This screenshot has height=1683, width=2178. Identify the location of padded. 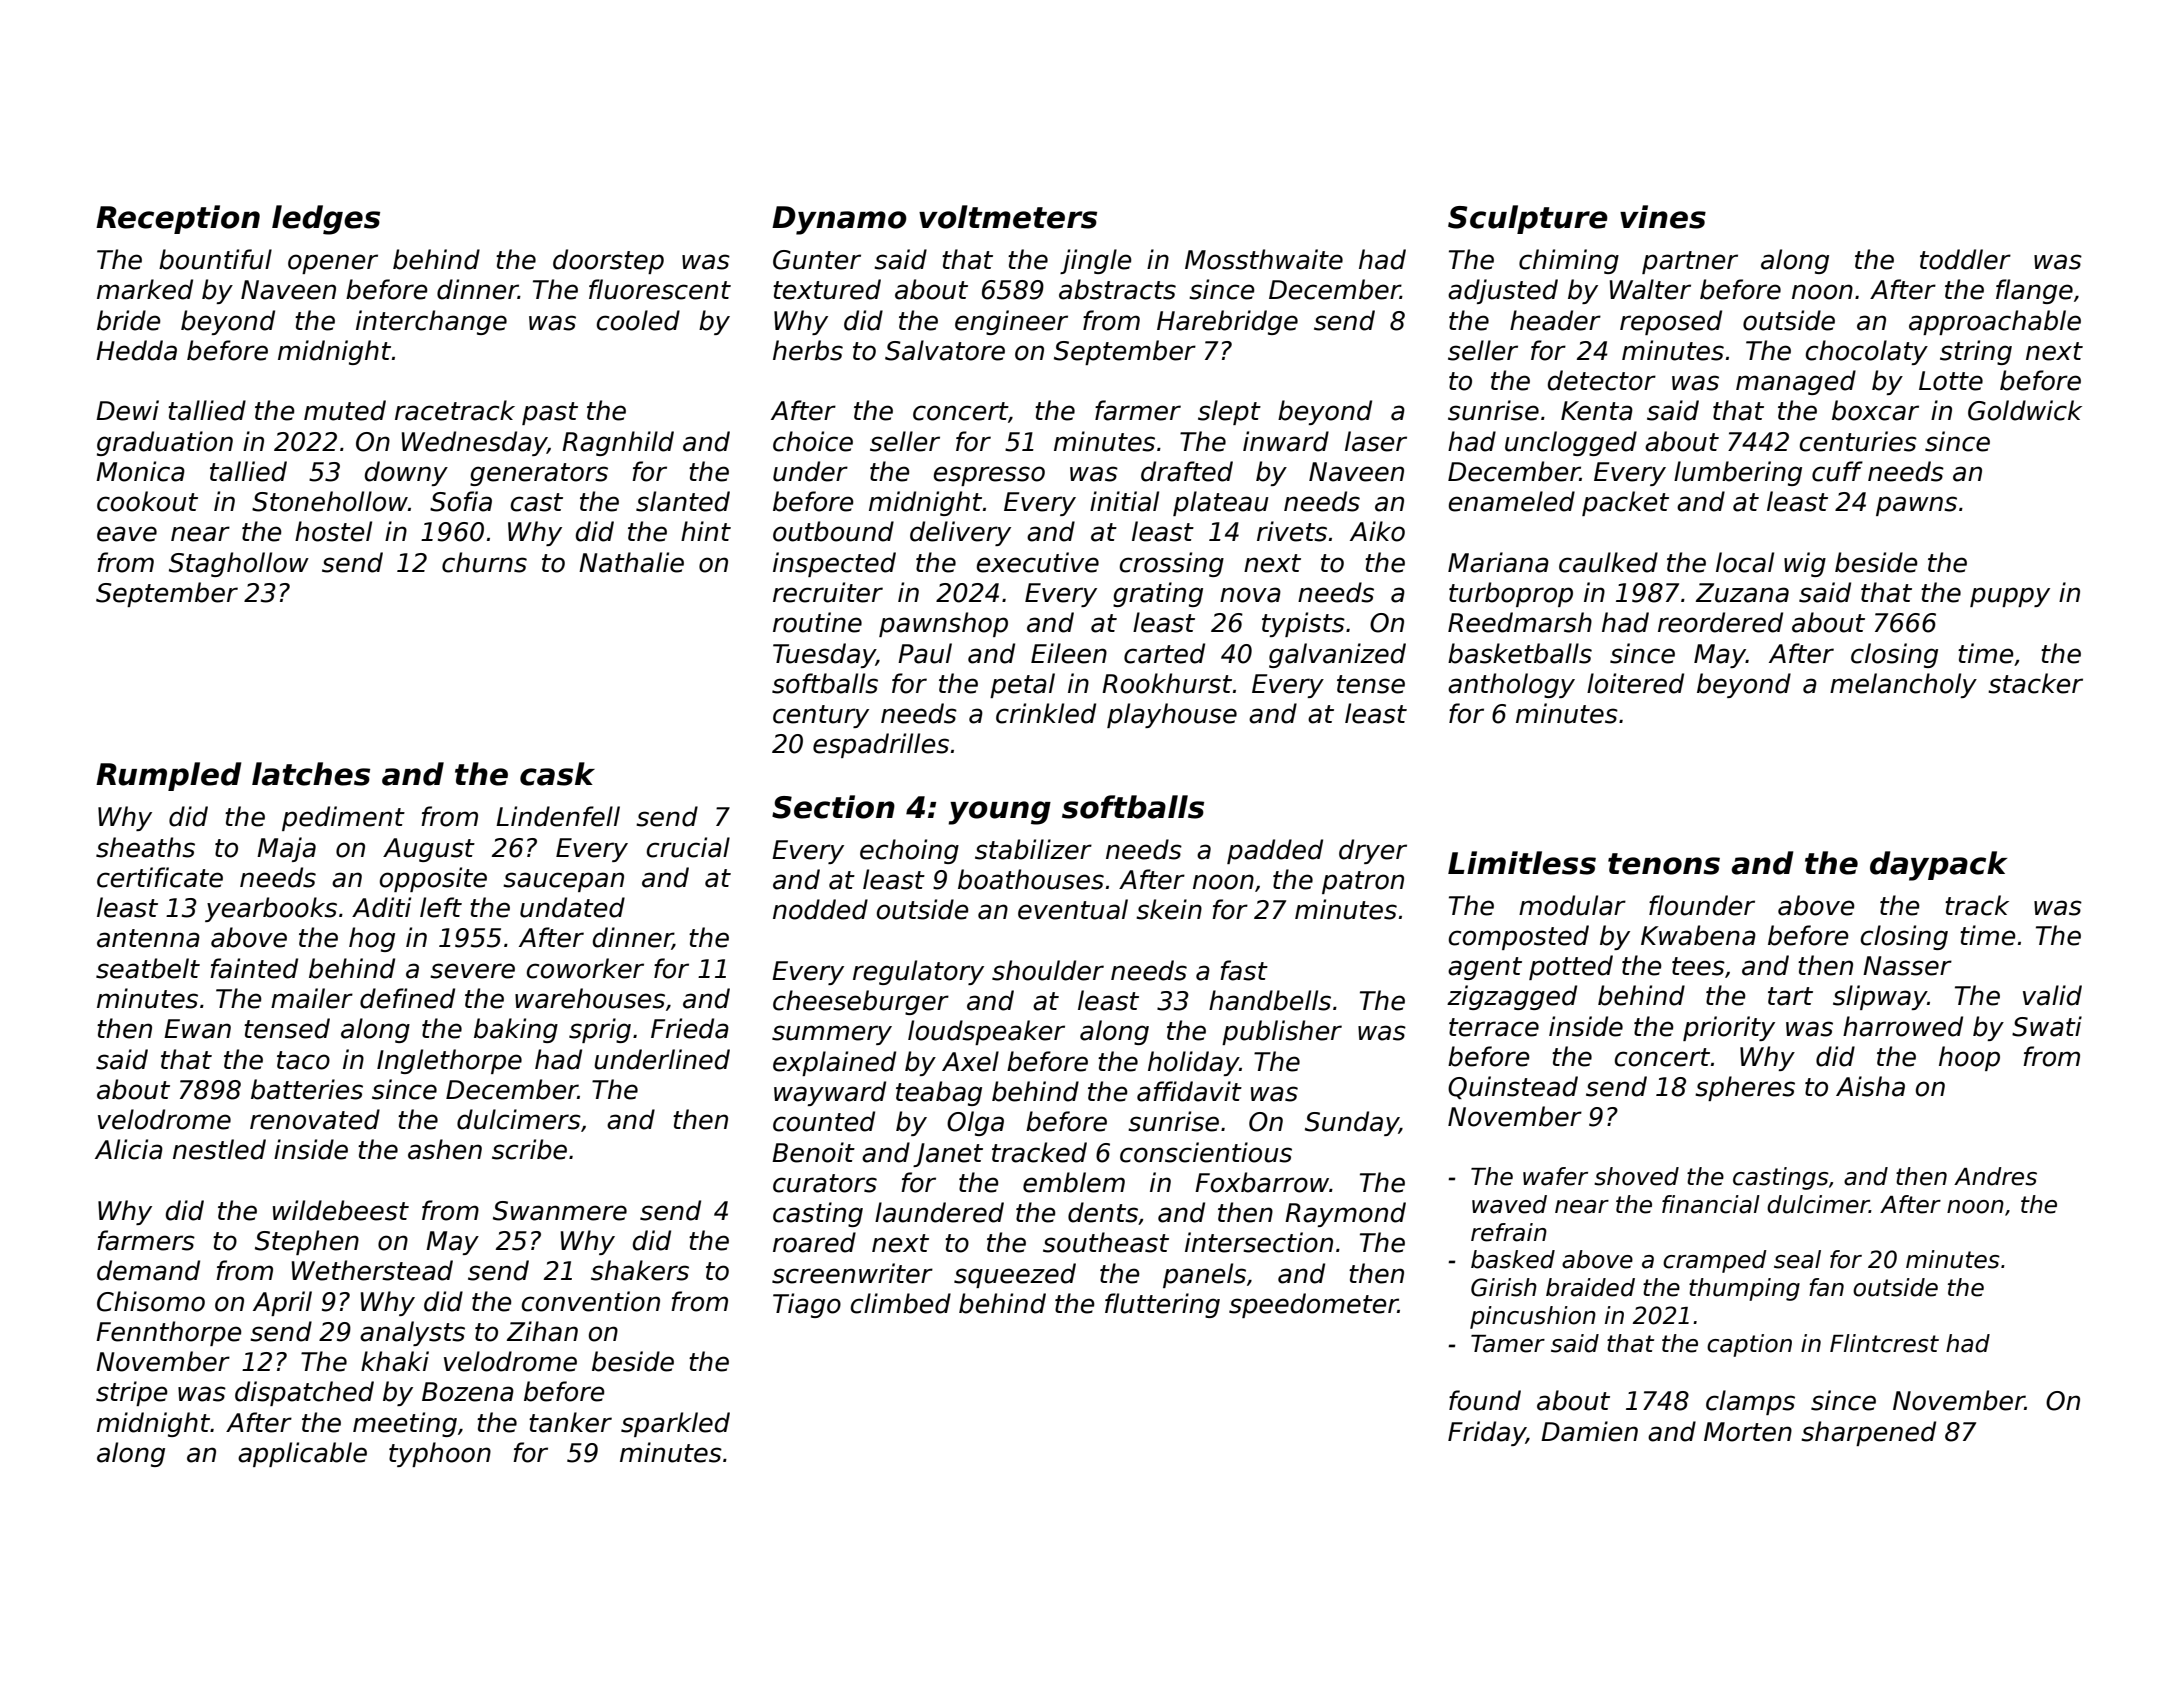
(1275, 851).
